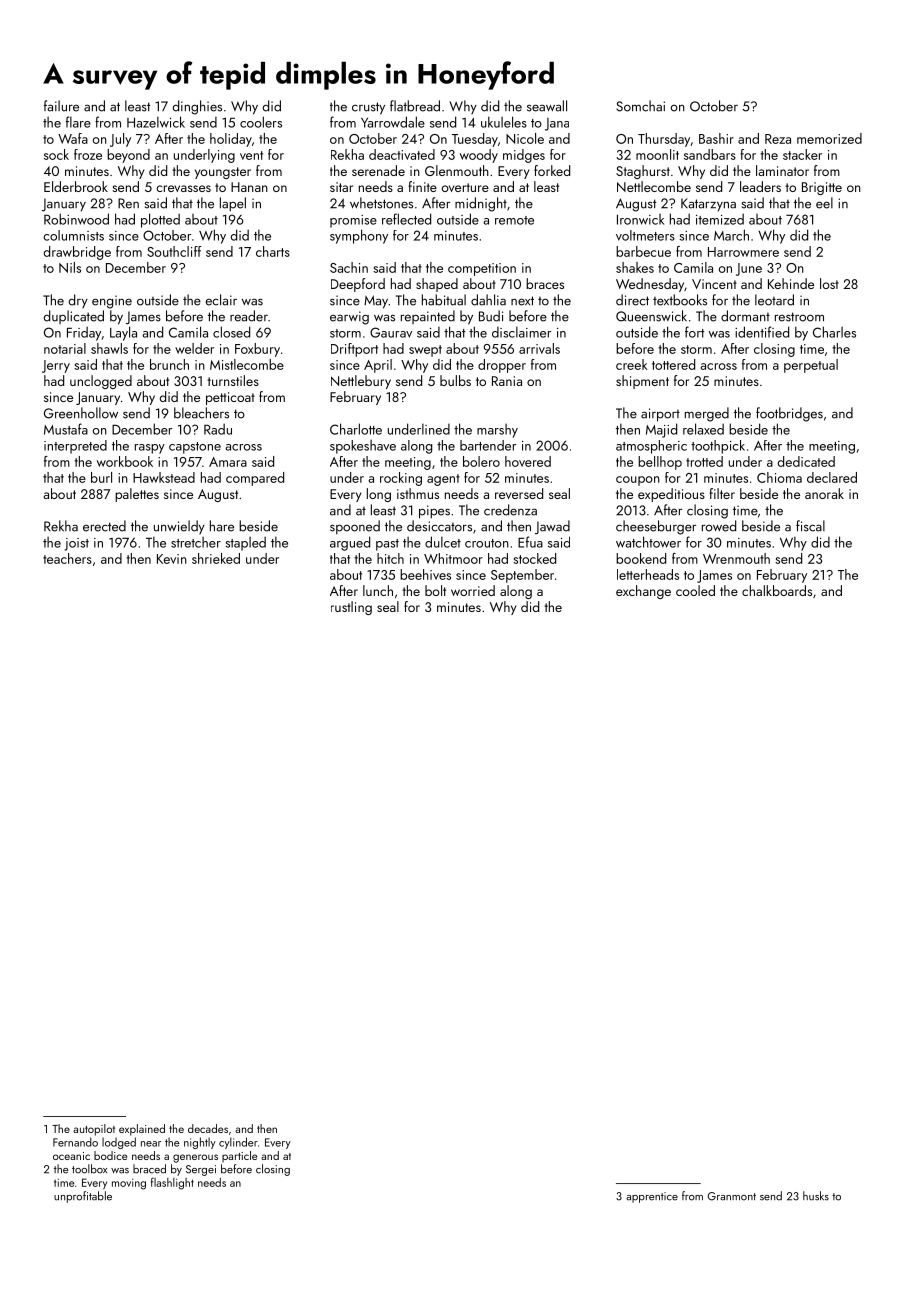  I want to click on apprentice, so click(652, 1197).
